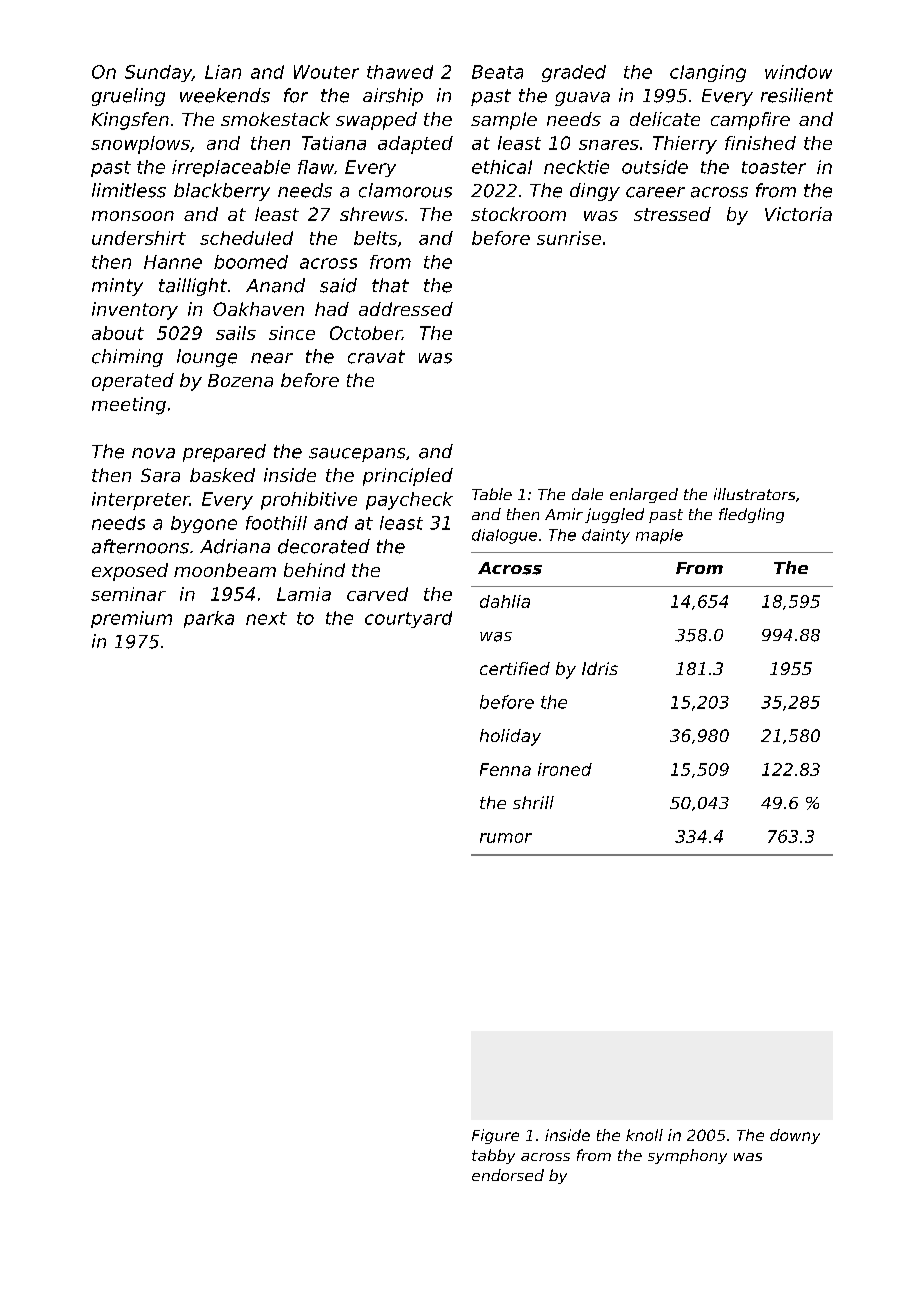 This document has width=924, height=1308. Describe the element at coordinates (153, 453) in the document. I see `nova` at that location.
